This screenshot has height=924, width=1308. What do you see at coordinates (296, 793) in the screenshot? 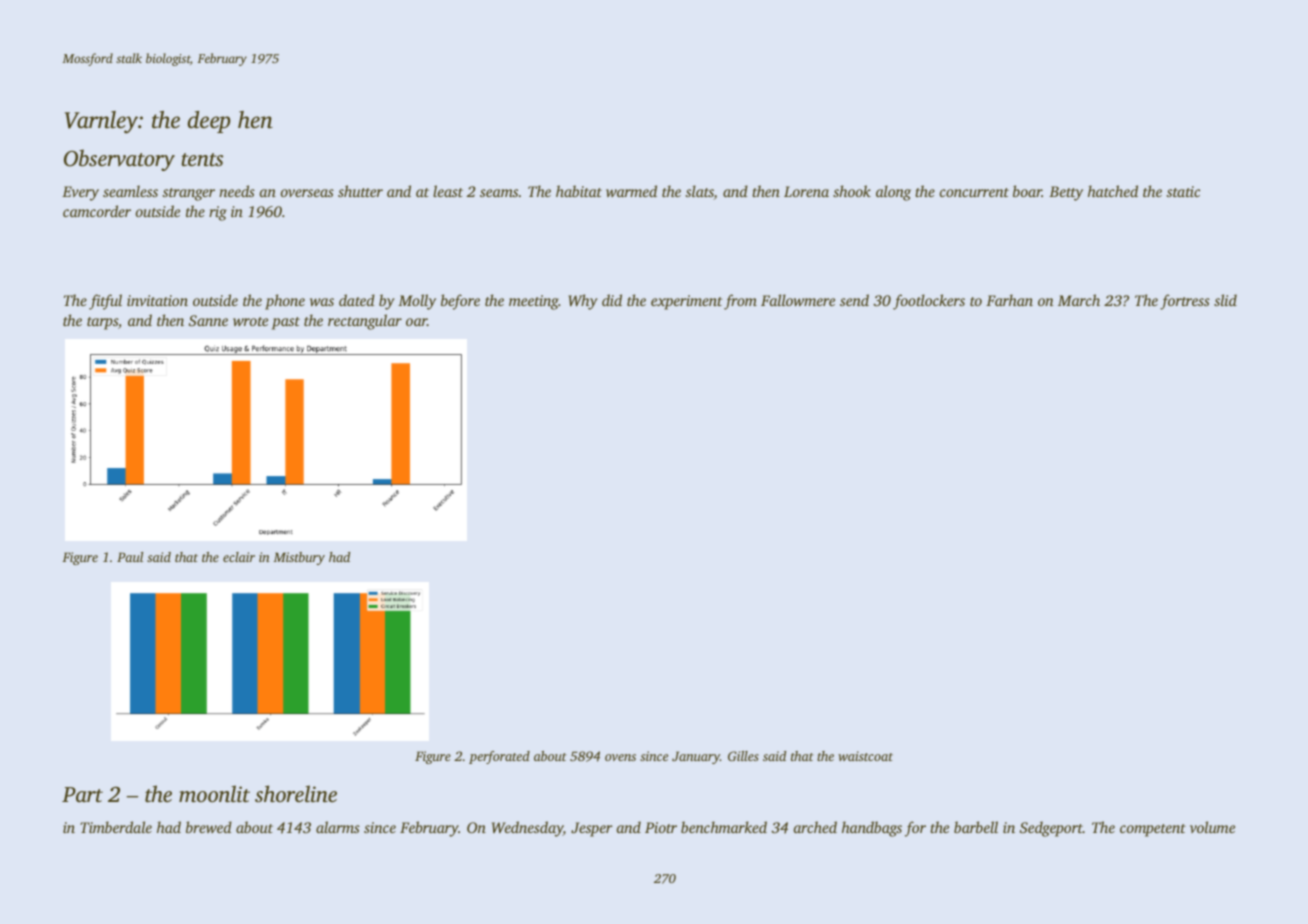
I see `shoreline` at bounding box center [296, 793].
